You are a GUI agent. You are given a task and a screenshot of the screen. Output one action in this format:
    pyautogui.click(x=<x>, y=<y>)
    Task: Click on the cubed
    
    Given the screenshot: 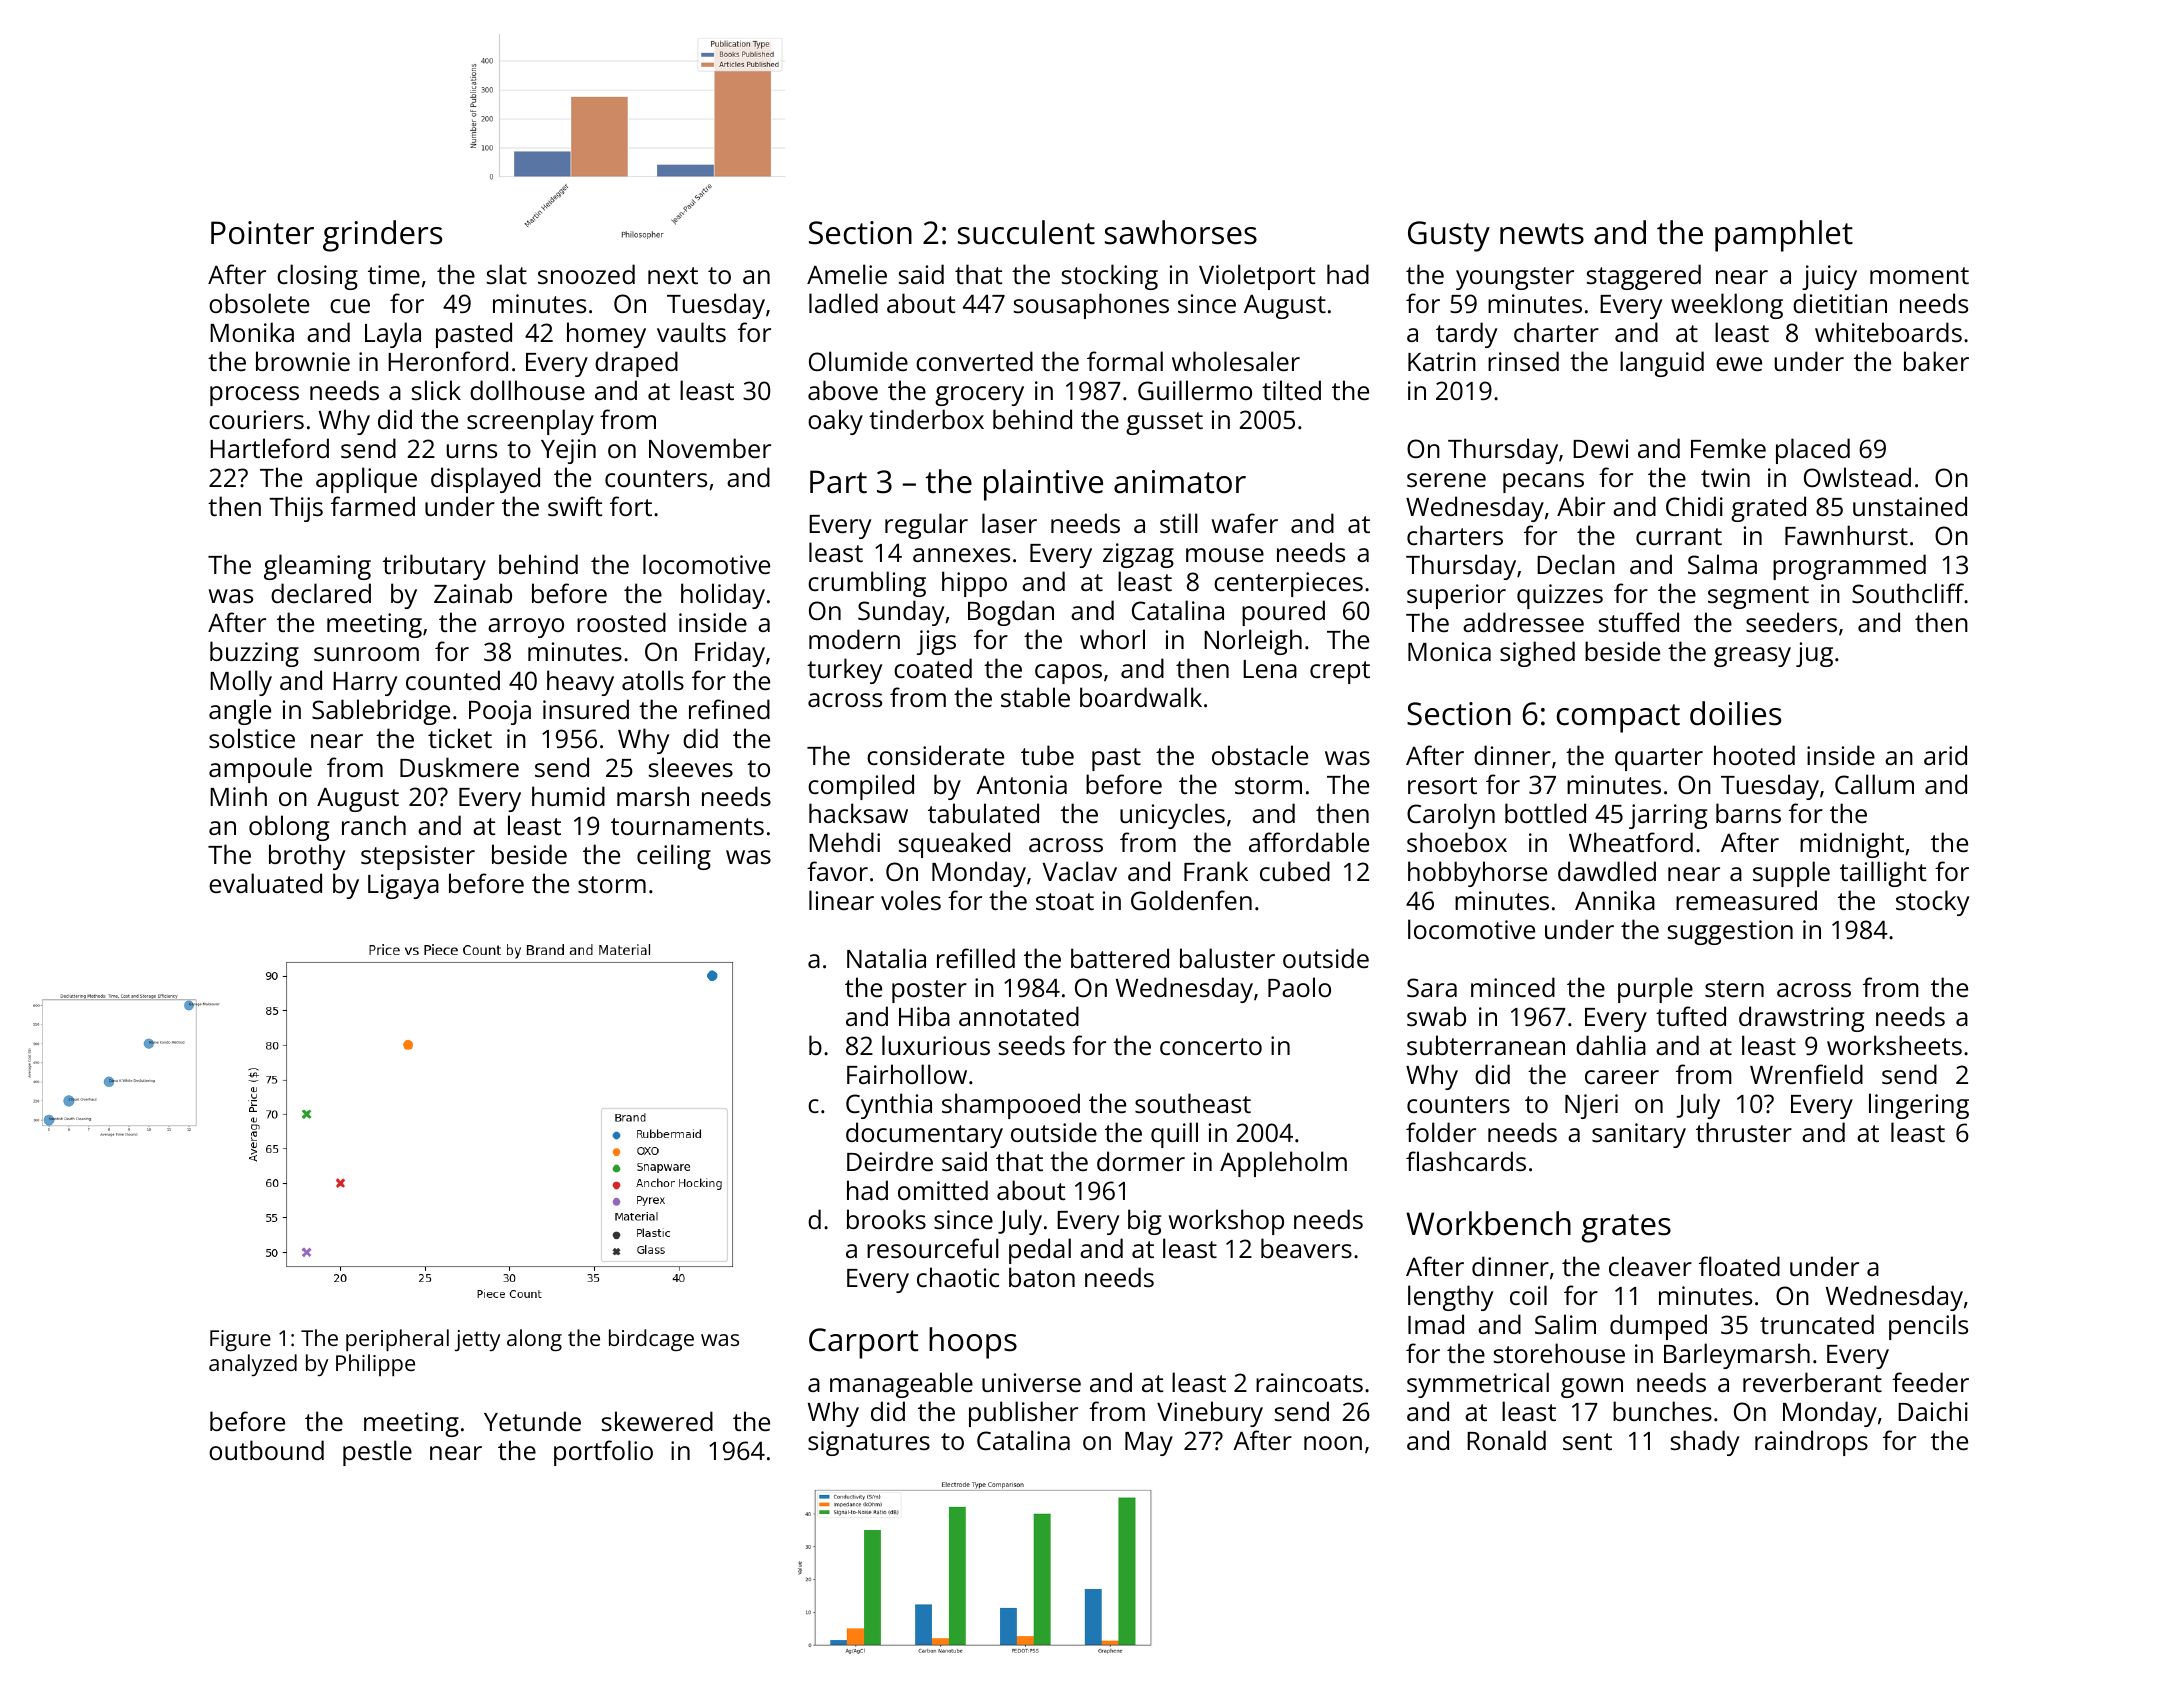 What is the action you would take?
    pyautogui.click(x=1295, y=871)
